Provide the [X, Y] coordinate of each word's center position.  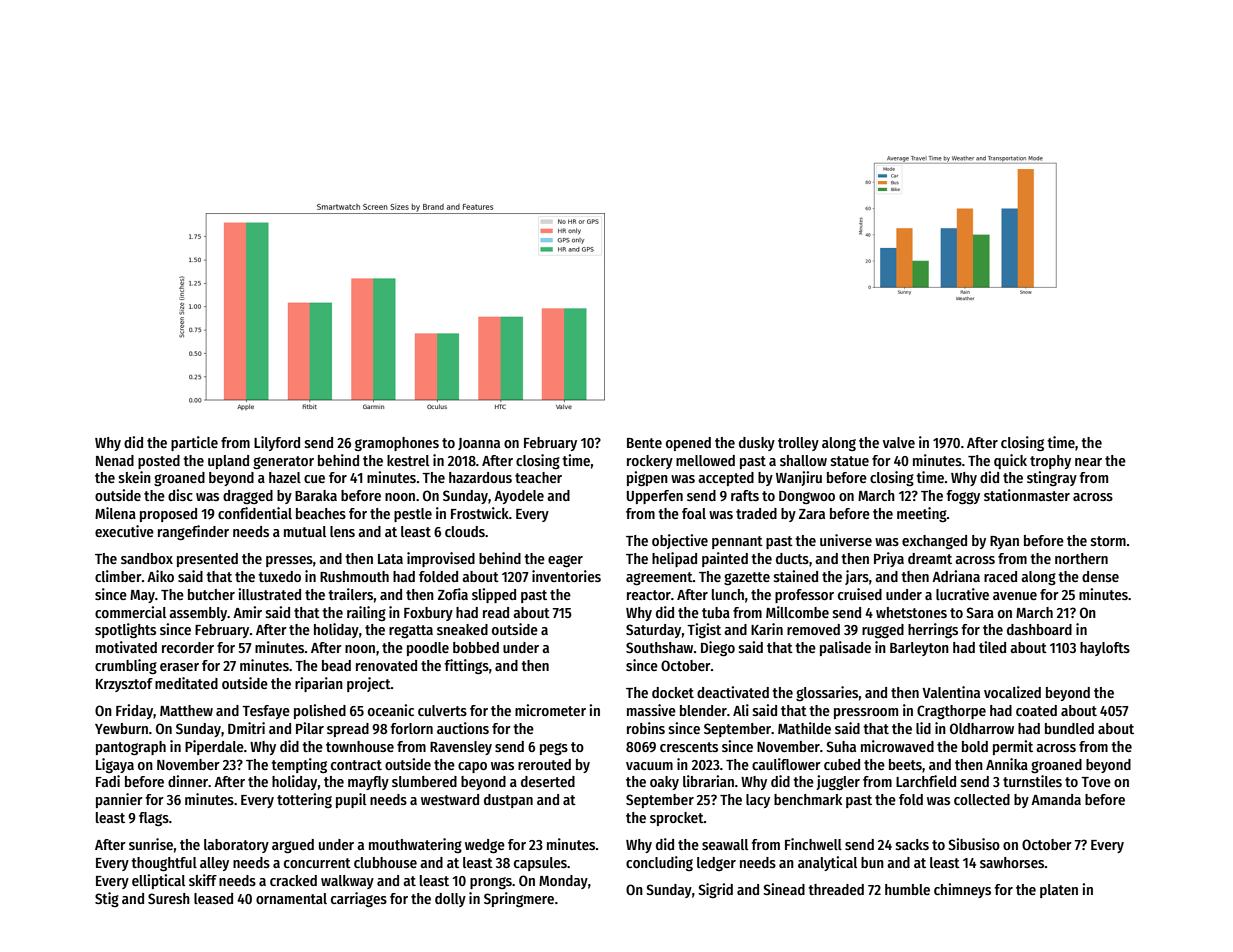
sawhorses [1012, 862]
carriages [359, 899]
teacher [538, 477]
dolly [450, 900]
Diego [718, 648]
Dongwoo [807, 497]
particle [194, 443]
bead [336, 665]
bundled [1069, 728]
